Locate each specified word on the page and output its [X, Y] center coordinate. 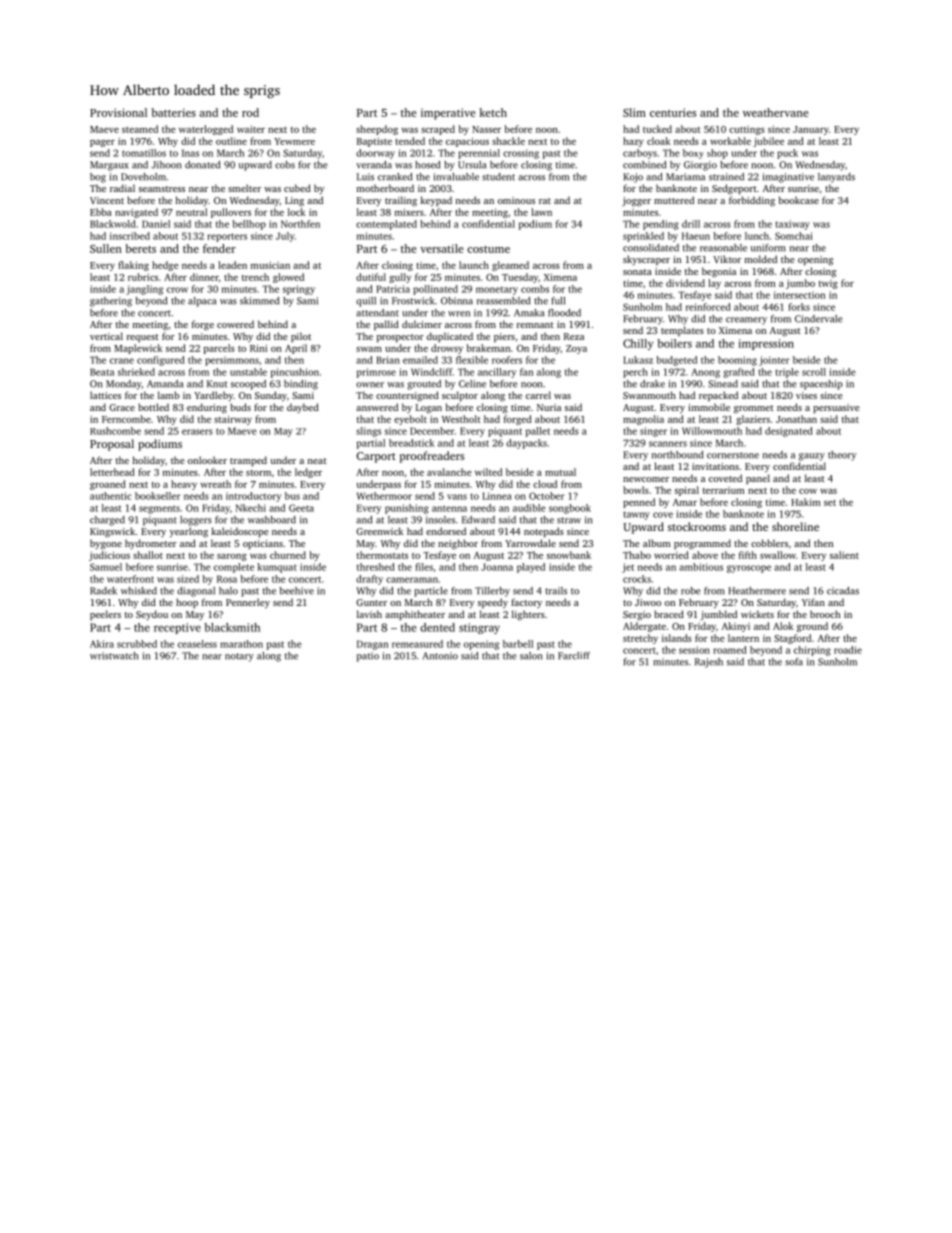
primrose [376, 373]
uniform [768, 248]
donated [202, 165]
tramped [248, 461]
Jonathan [796, 419]
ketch [493, 112]
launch [474, 265]
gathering [111, 302]
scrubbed [137, 644]
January [811, 130]
